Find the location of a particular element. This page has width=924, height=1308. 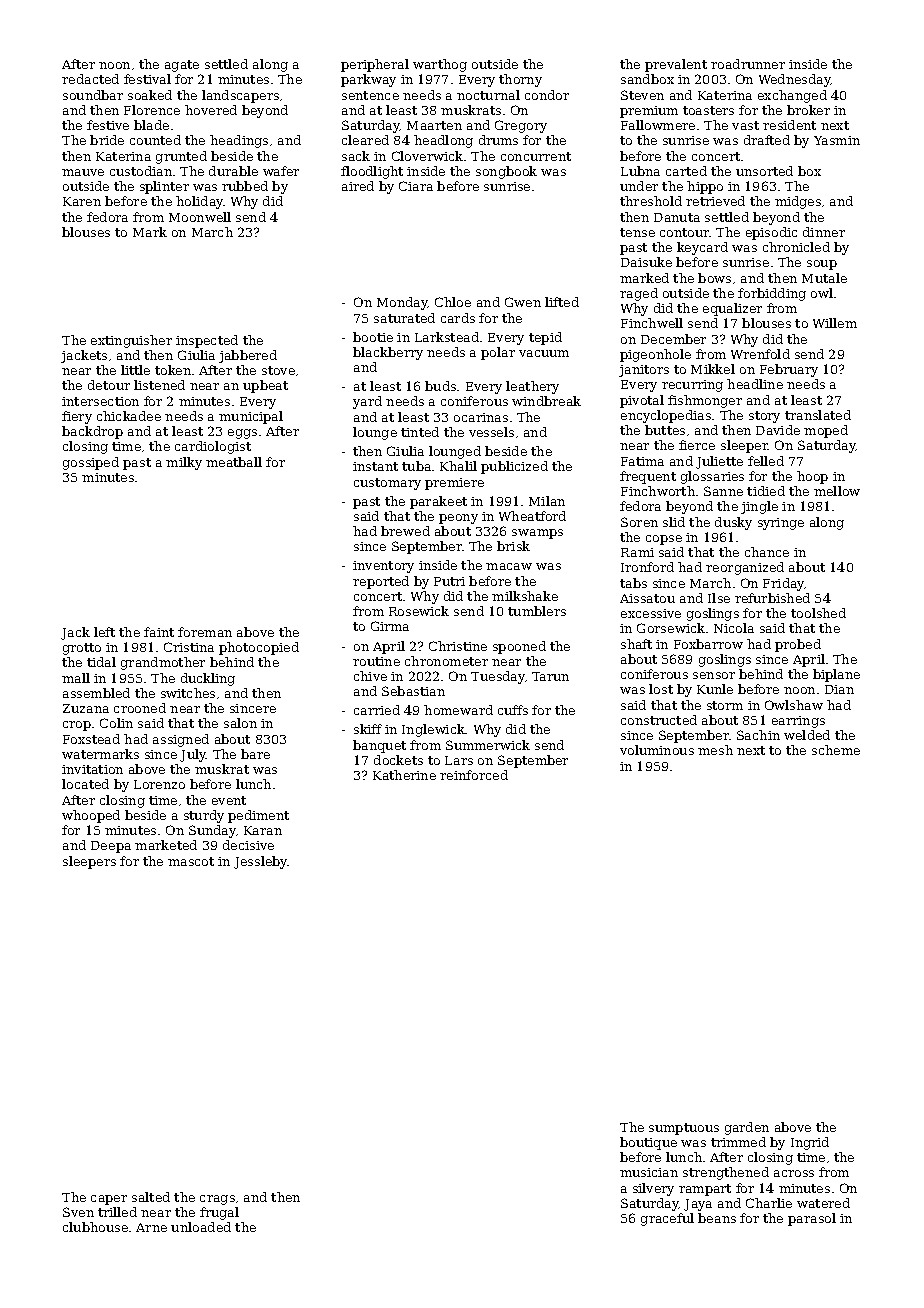

salted is located at coordinates (151, 1197).
